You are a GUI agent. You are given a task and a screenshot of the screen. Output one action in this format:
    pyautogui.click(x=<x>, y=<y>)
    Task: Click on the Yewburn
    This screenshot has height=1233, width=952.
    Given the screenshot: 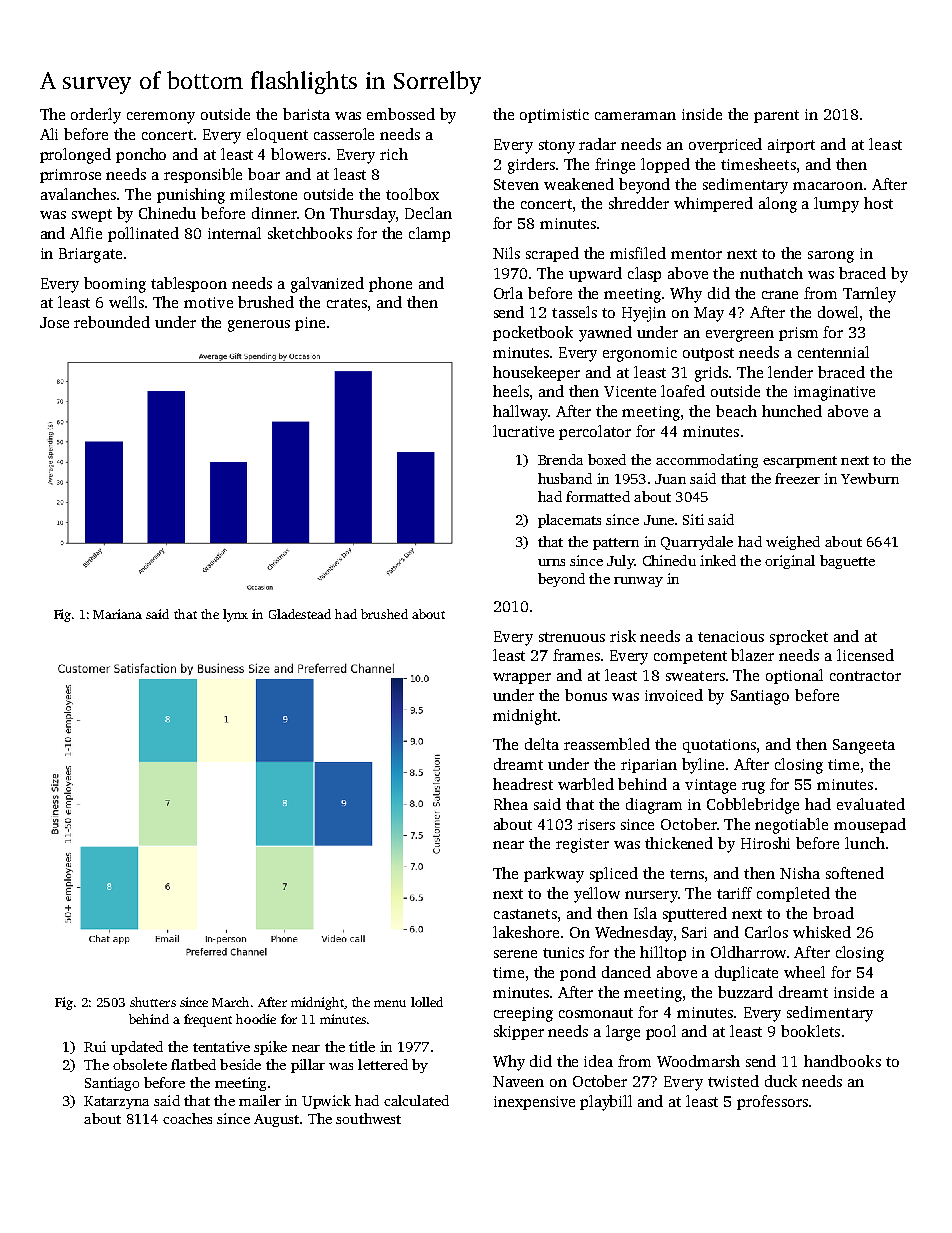 What is the action you would take?
    pyautogui.click(x=870, y=478)
